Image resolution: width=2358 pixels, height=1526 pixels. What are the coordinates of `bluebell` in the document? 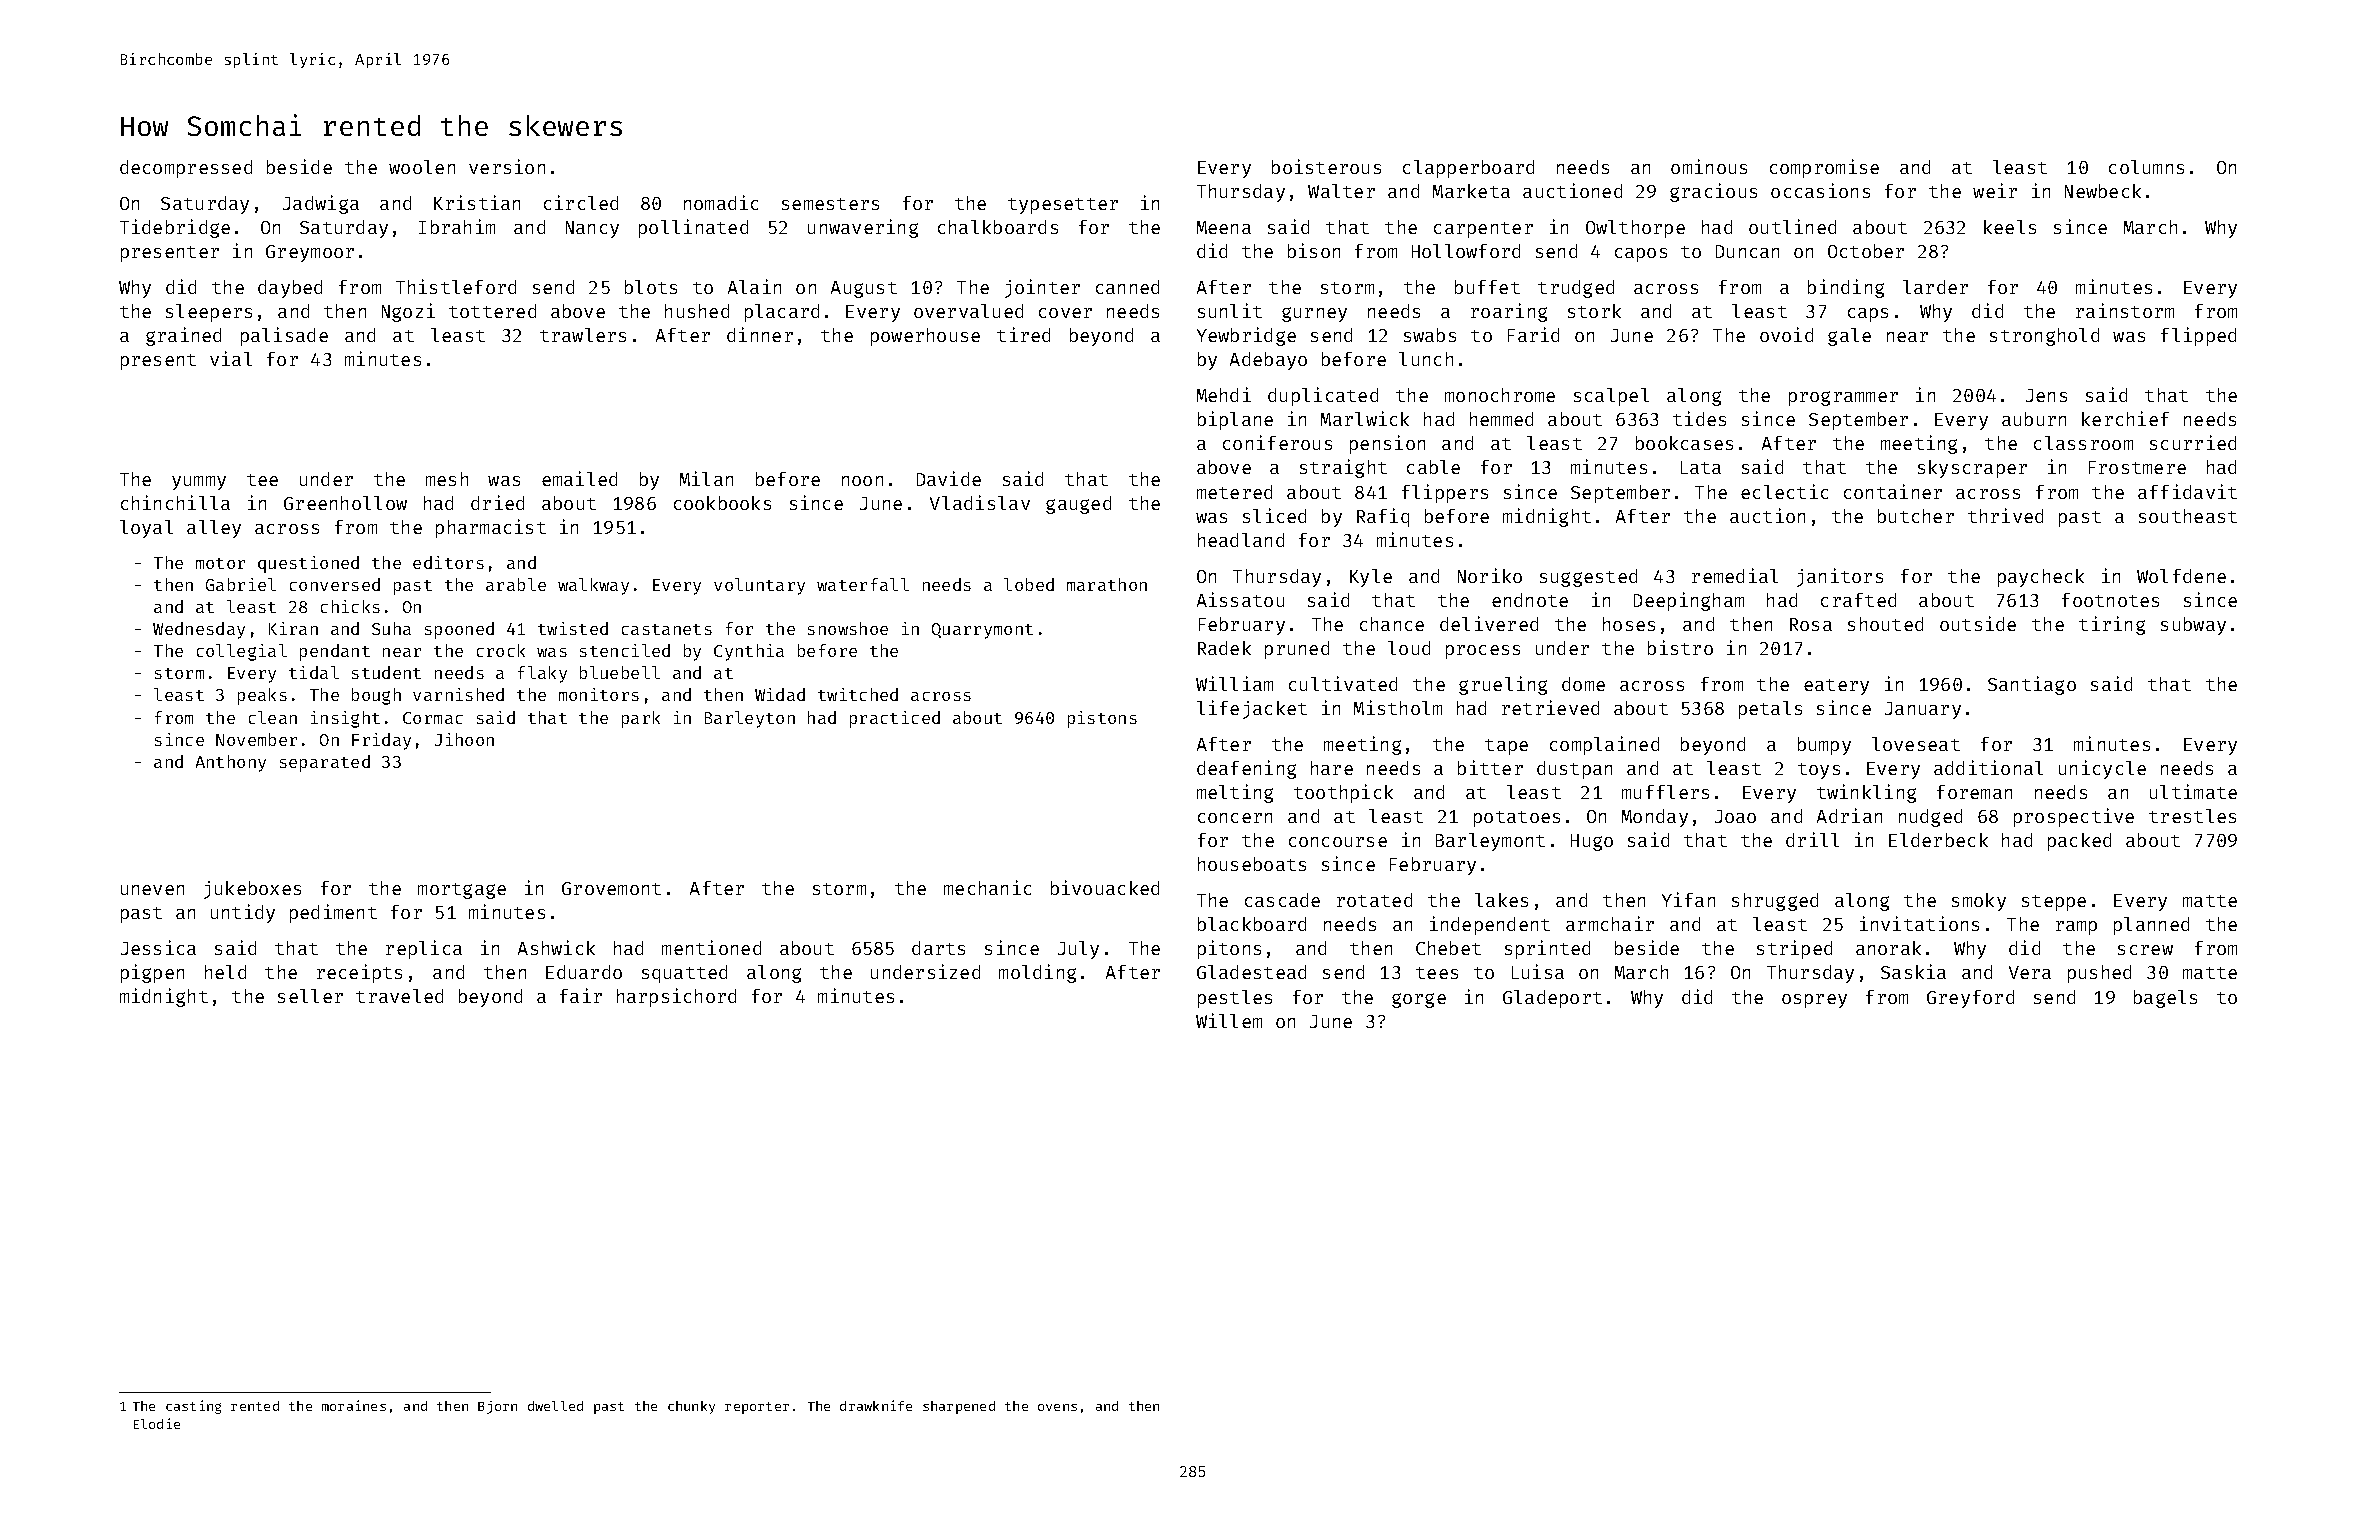 It's located at (620, 672).
